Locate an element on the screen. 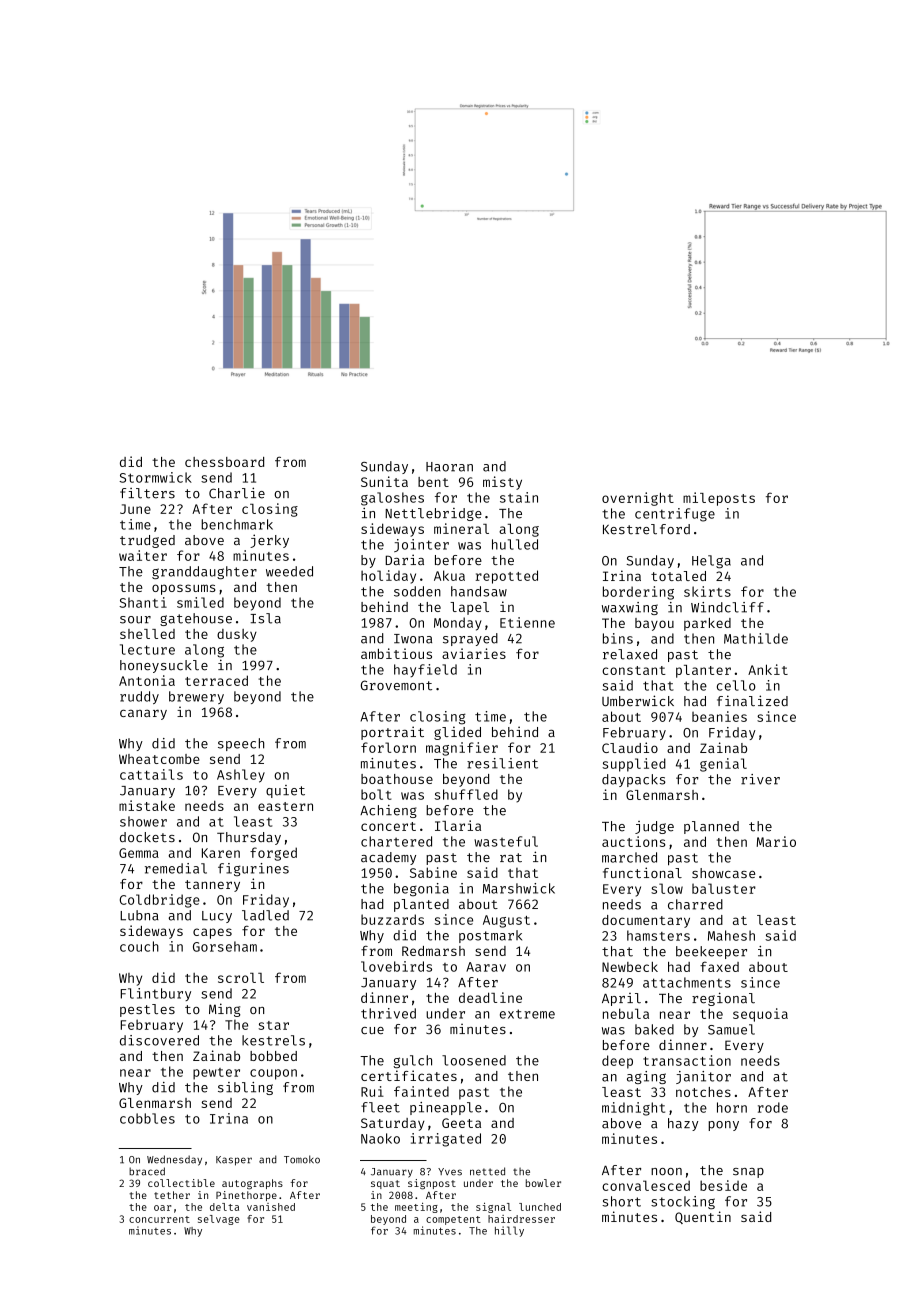  relaxed is located at coordinates (630, 654).
